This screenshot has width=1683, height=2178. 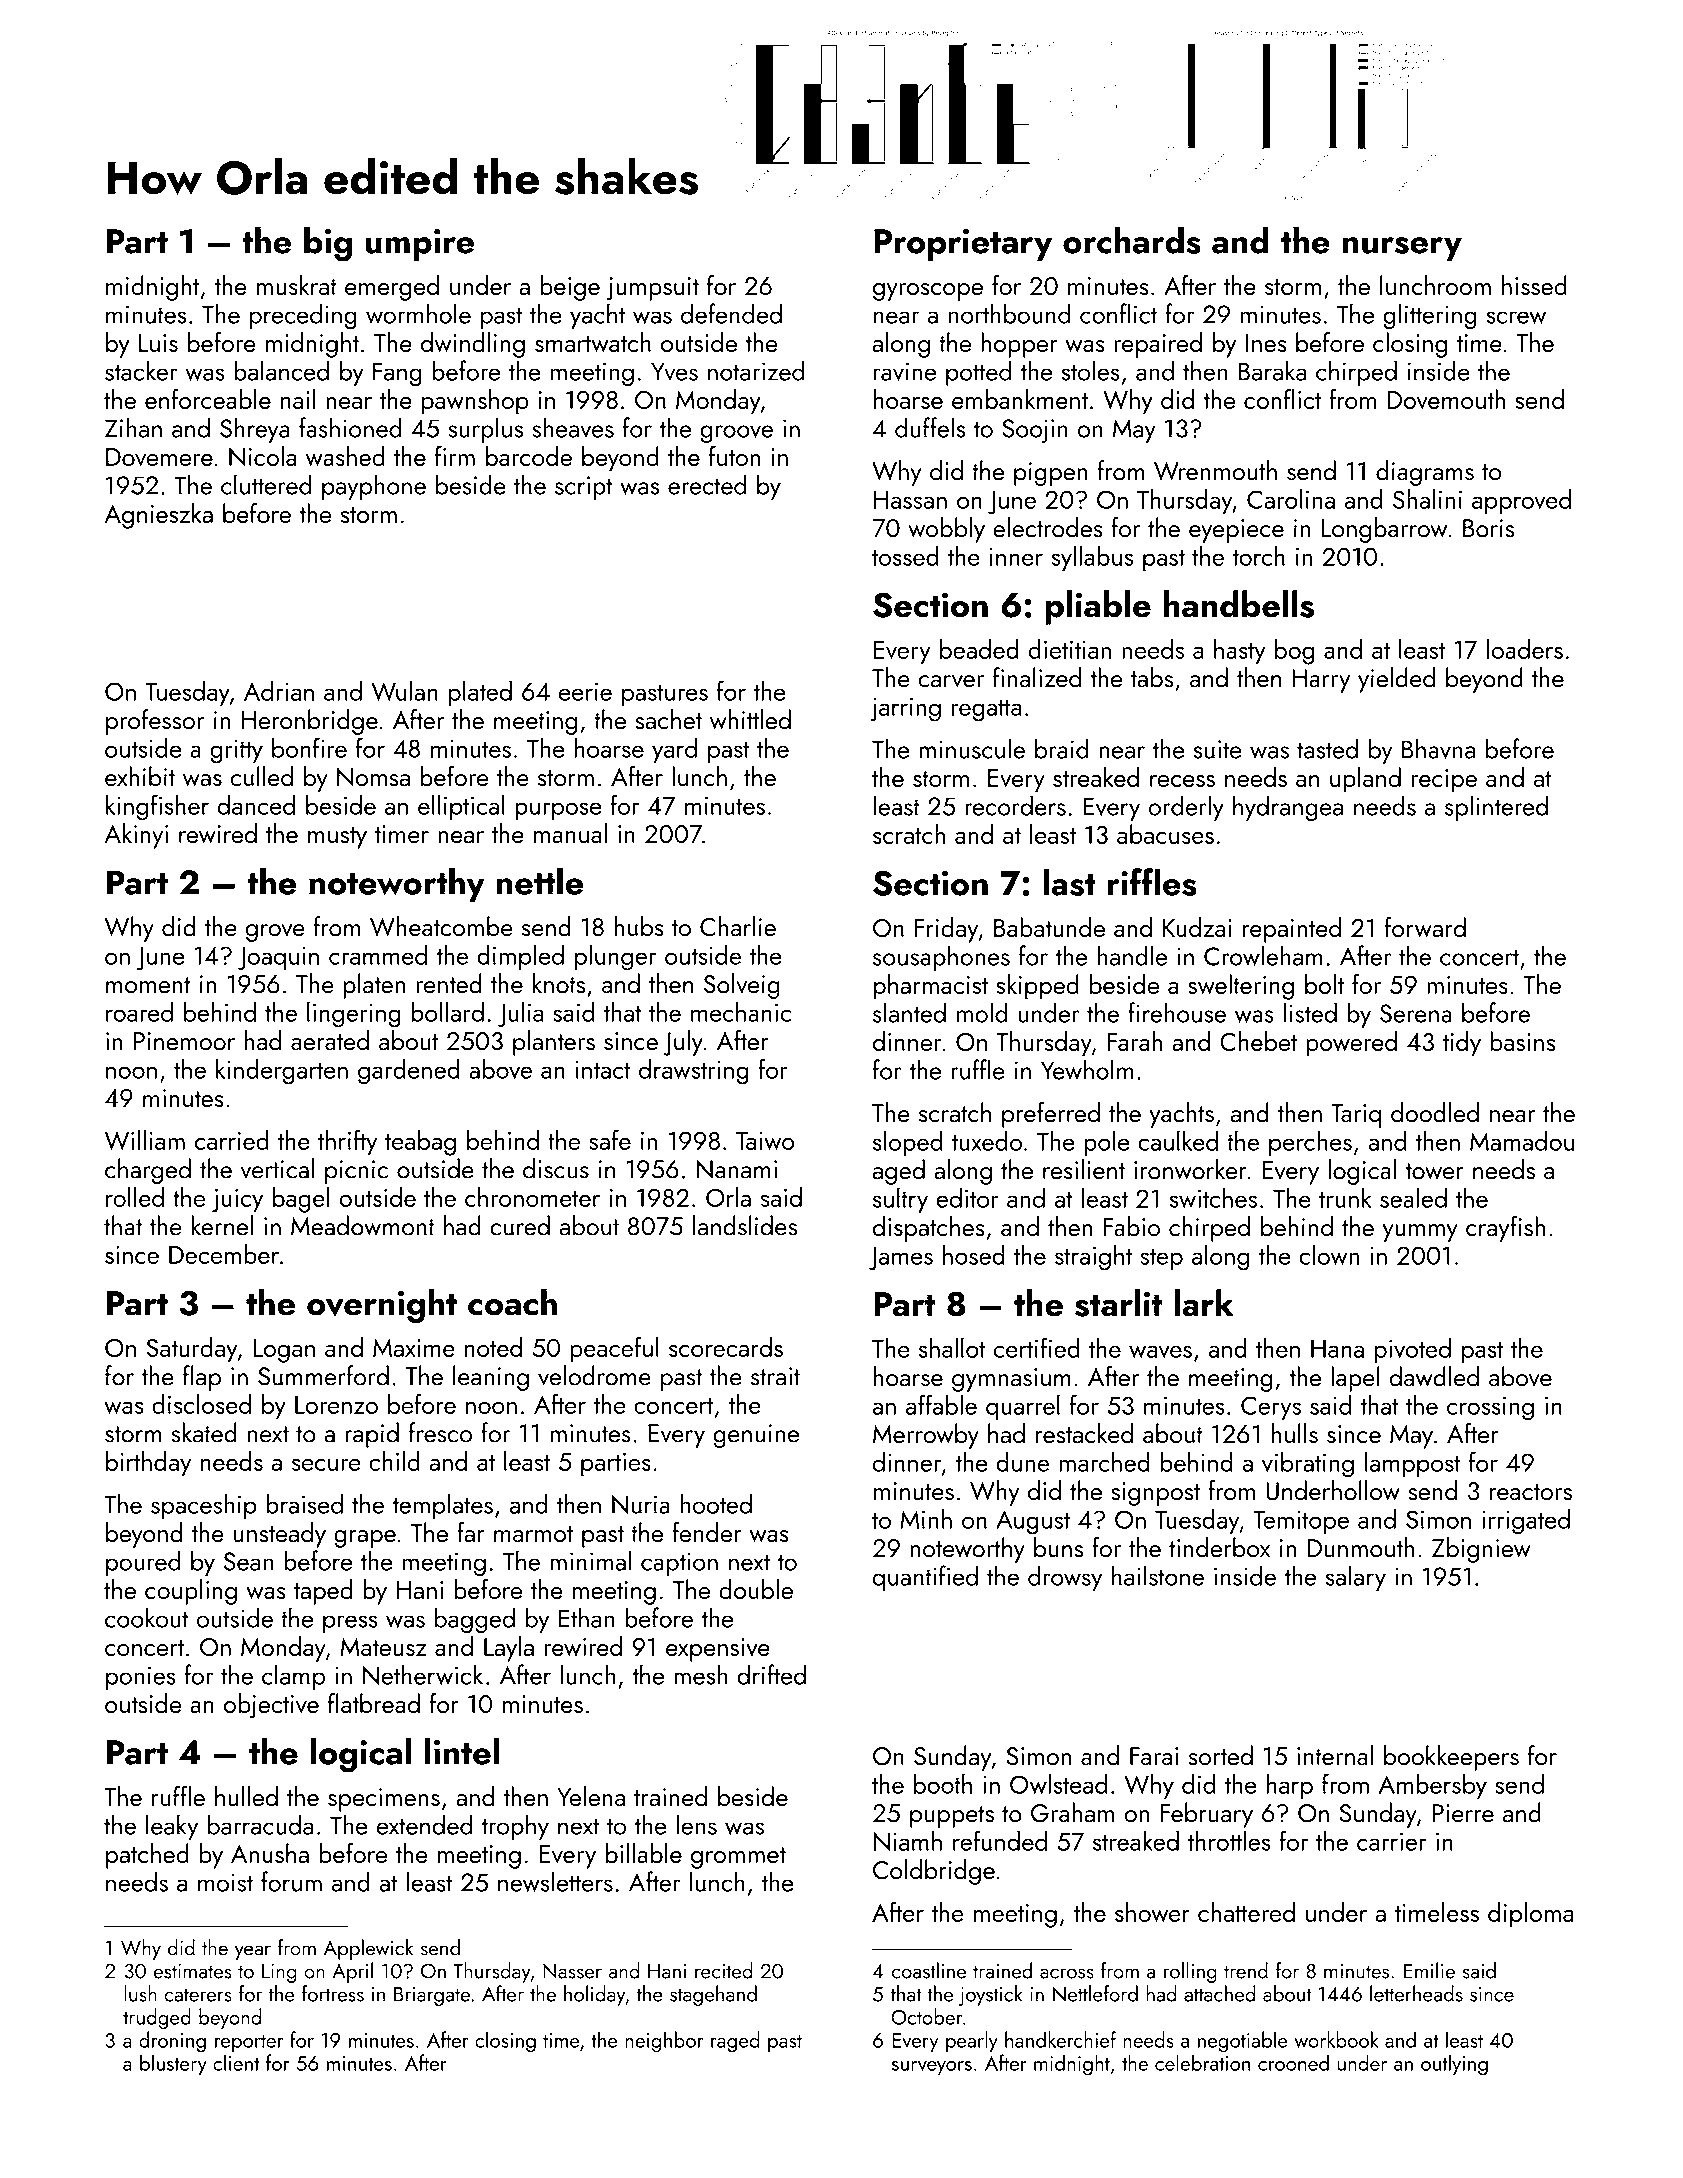 I want to click on bookkeepers, so click(x=1451, y=1758).
